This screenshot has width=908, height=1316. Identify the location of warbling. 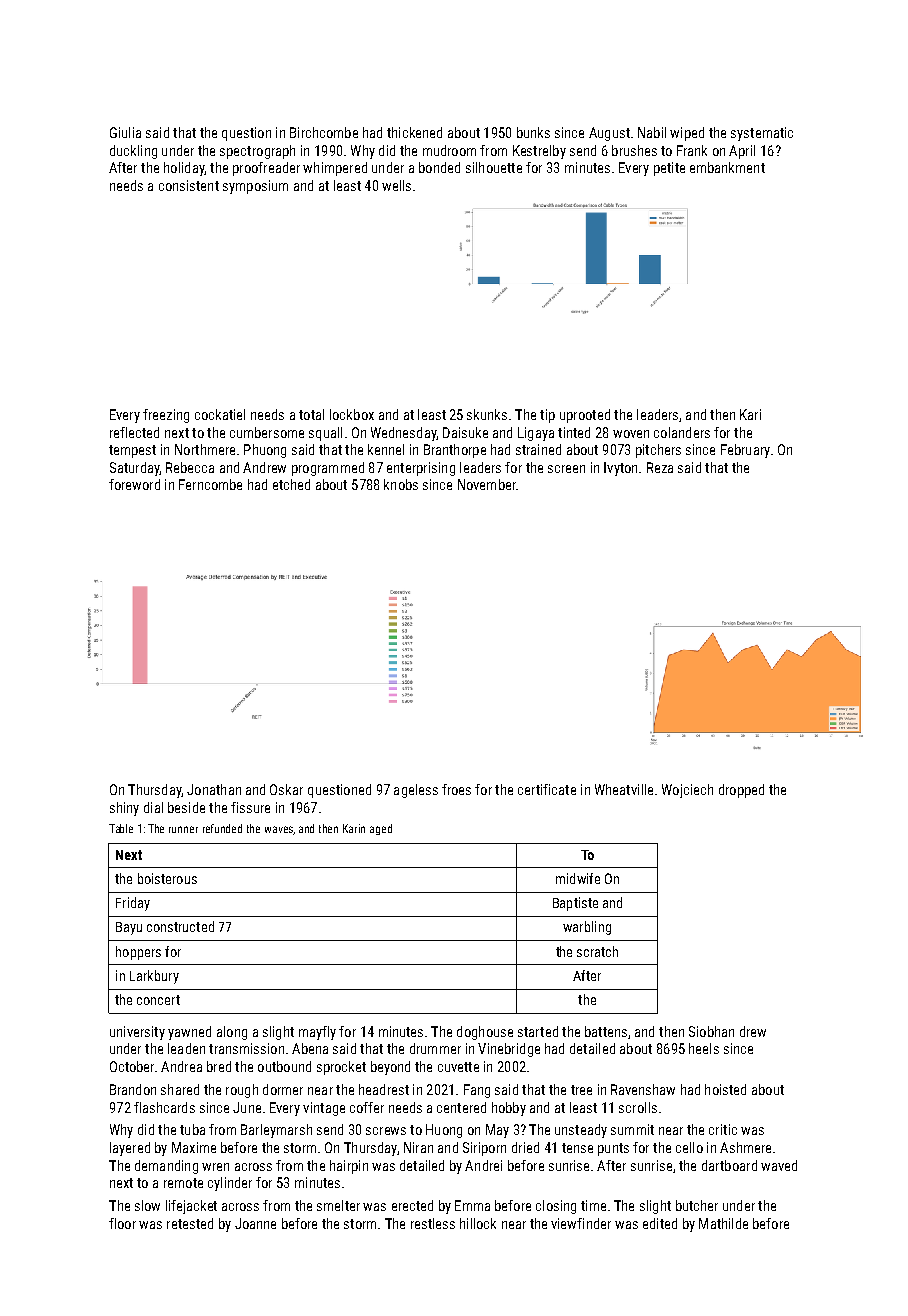
(587, 928).
